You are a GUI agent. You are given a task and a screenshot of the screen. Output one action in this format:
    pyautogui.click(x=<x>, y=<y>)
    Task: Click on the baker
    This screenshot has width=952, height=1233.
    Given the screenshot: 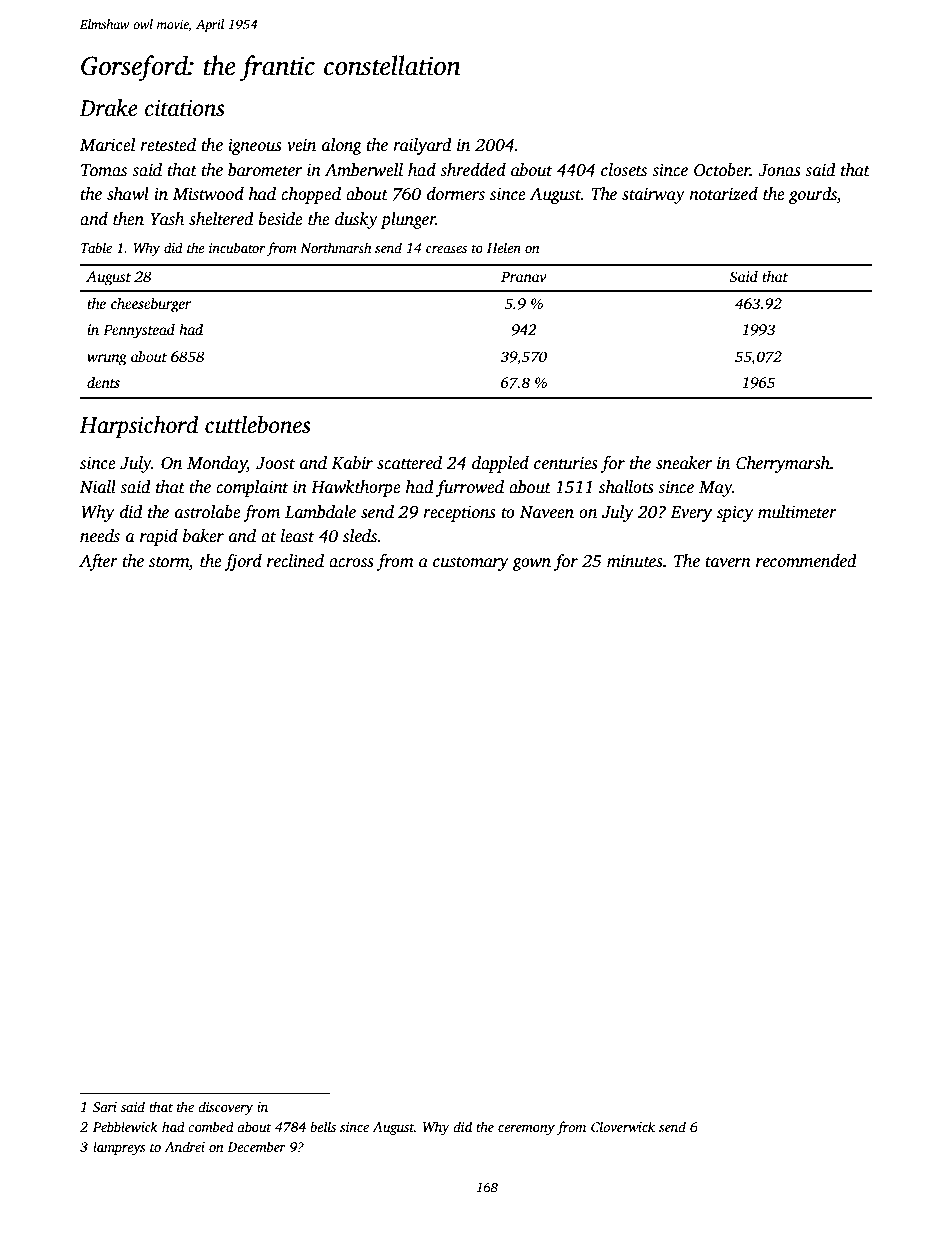 What is the action you would take?
    pyautogui.click(x=203, y=536)
